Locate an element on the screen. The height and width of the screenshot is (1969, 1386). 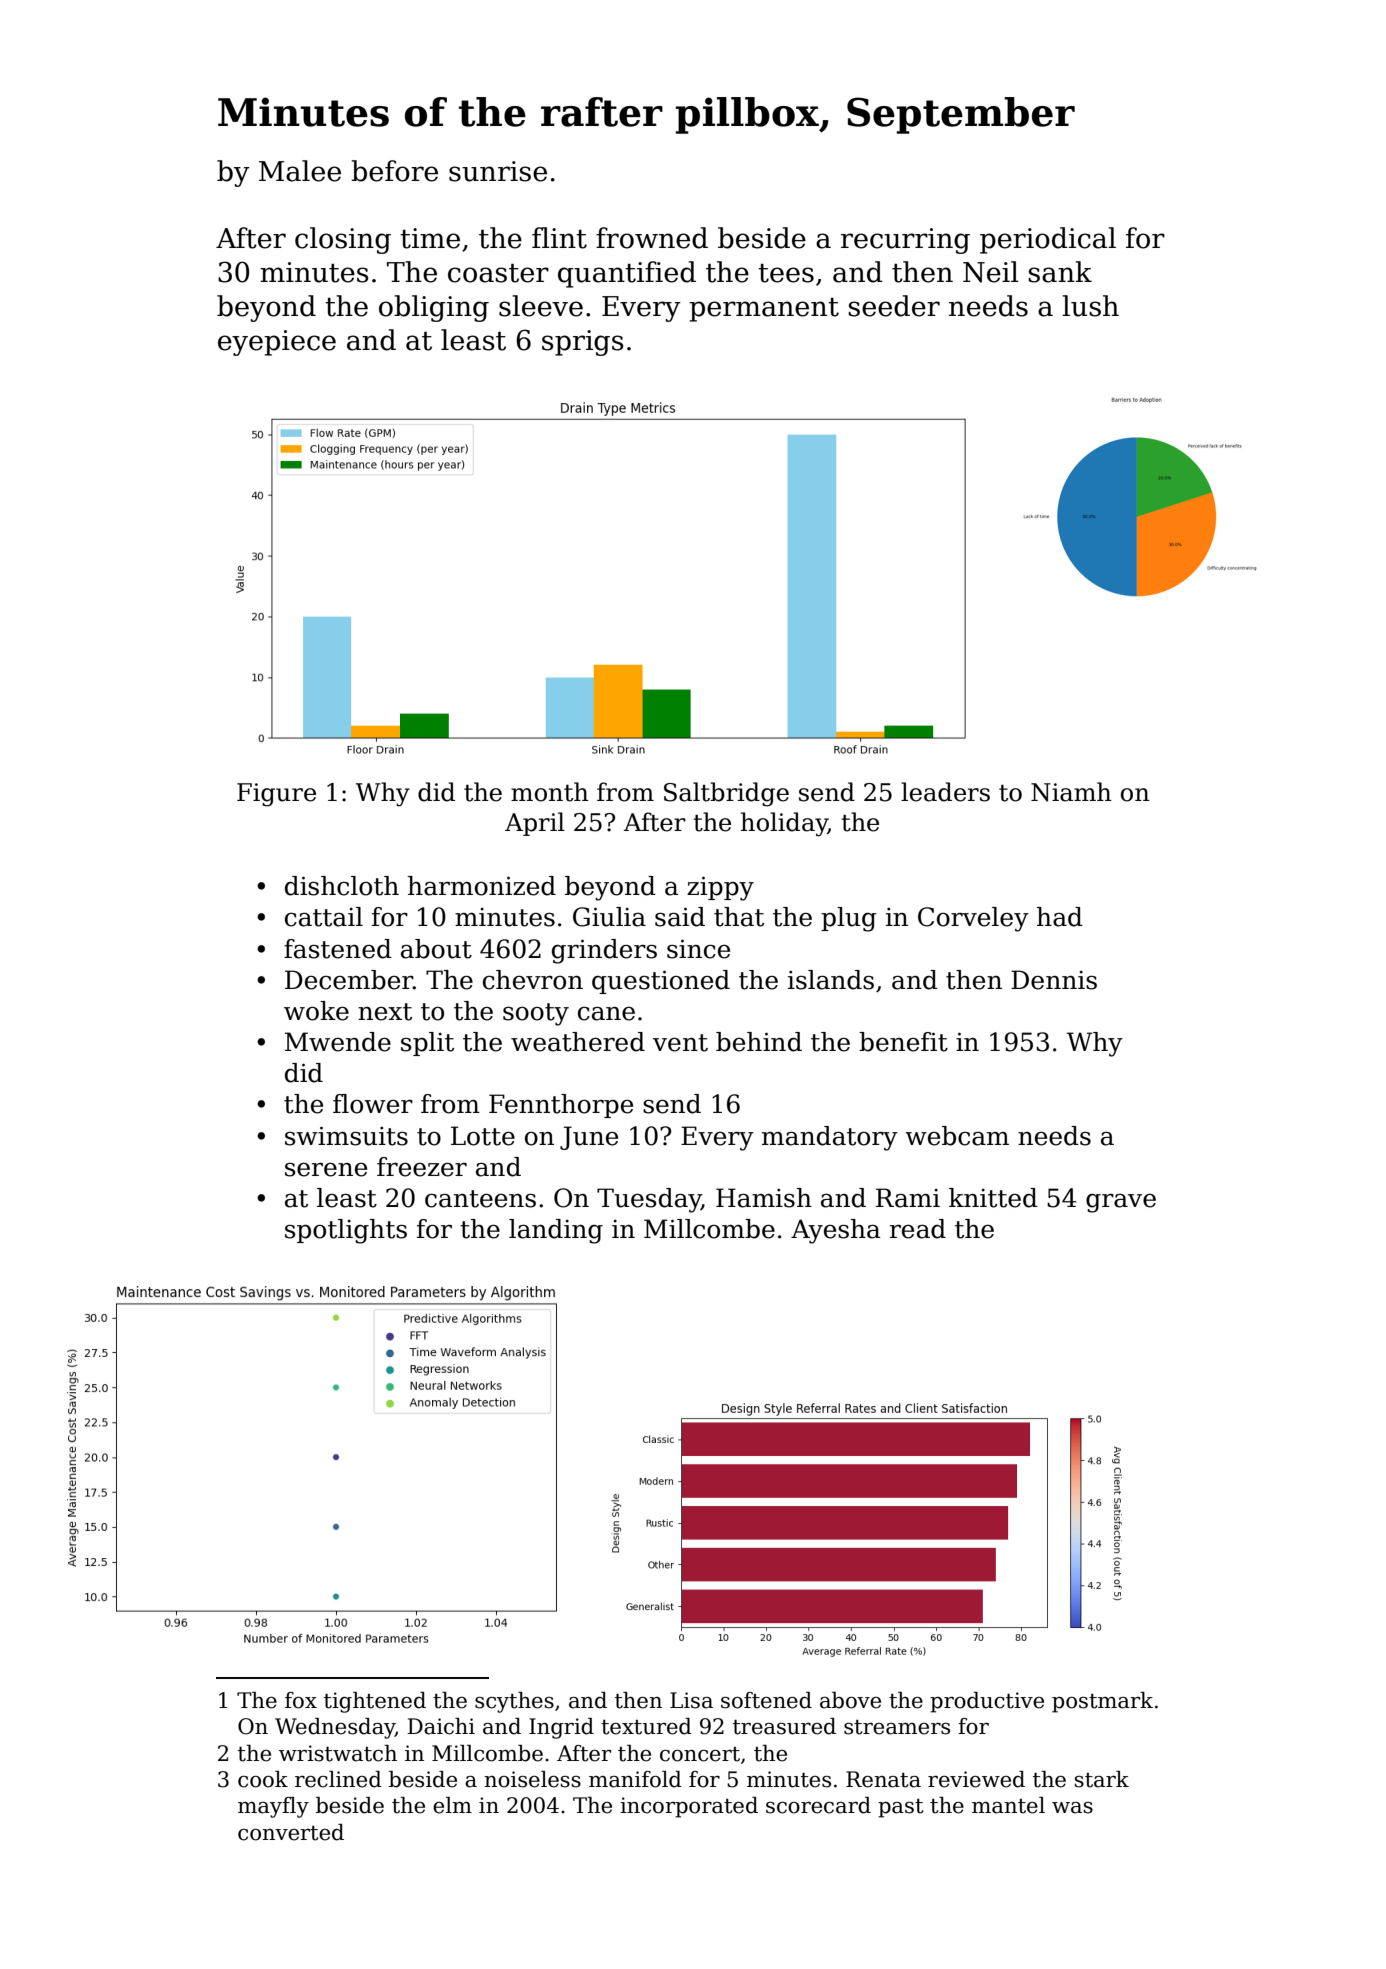
recurring is located at coordinates (905, 241).
